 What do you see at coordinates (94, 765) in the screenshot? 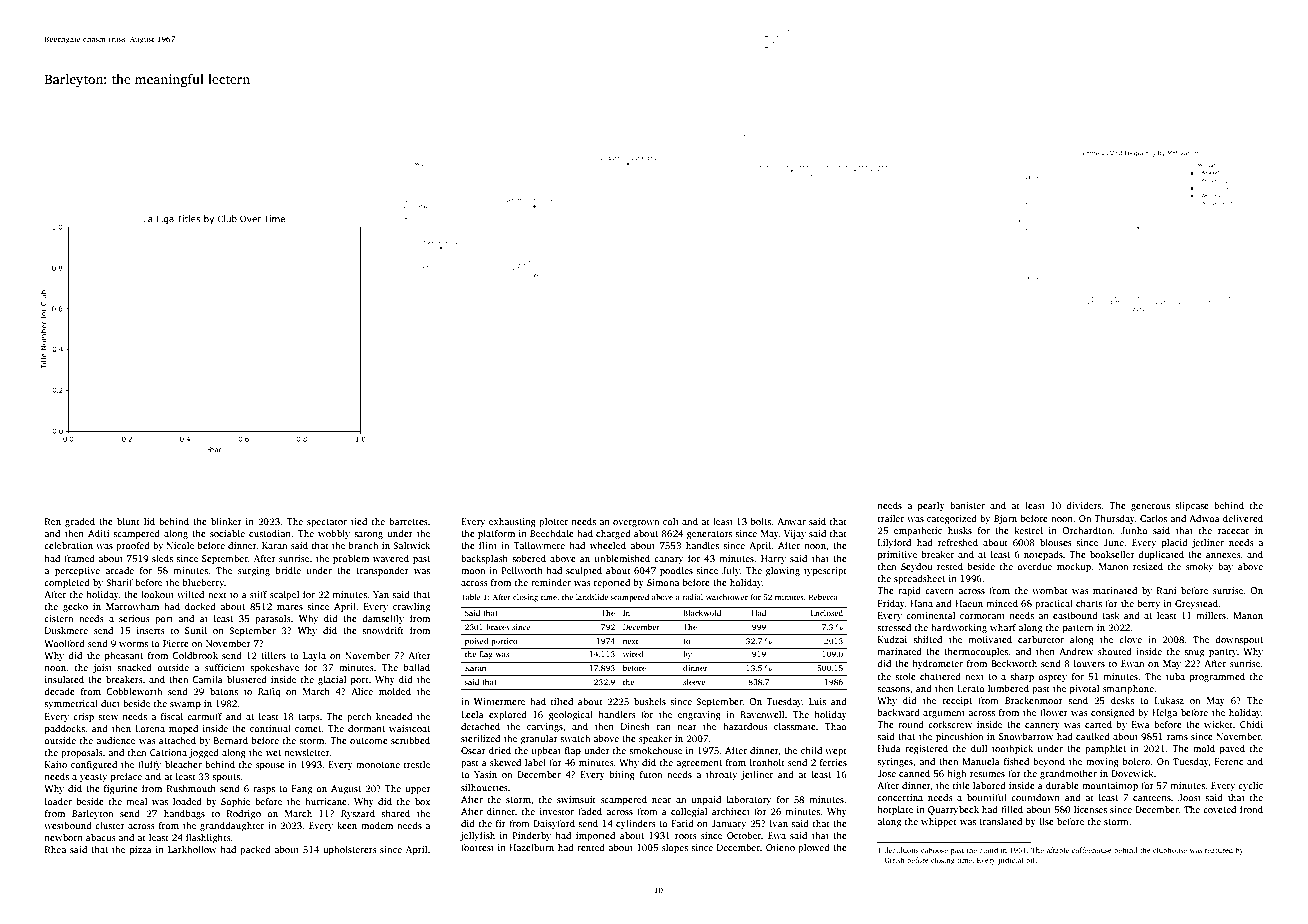
I see `configured` at bounding box center [94, 765].
